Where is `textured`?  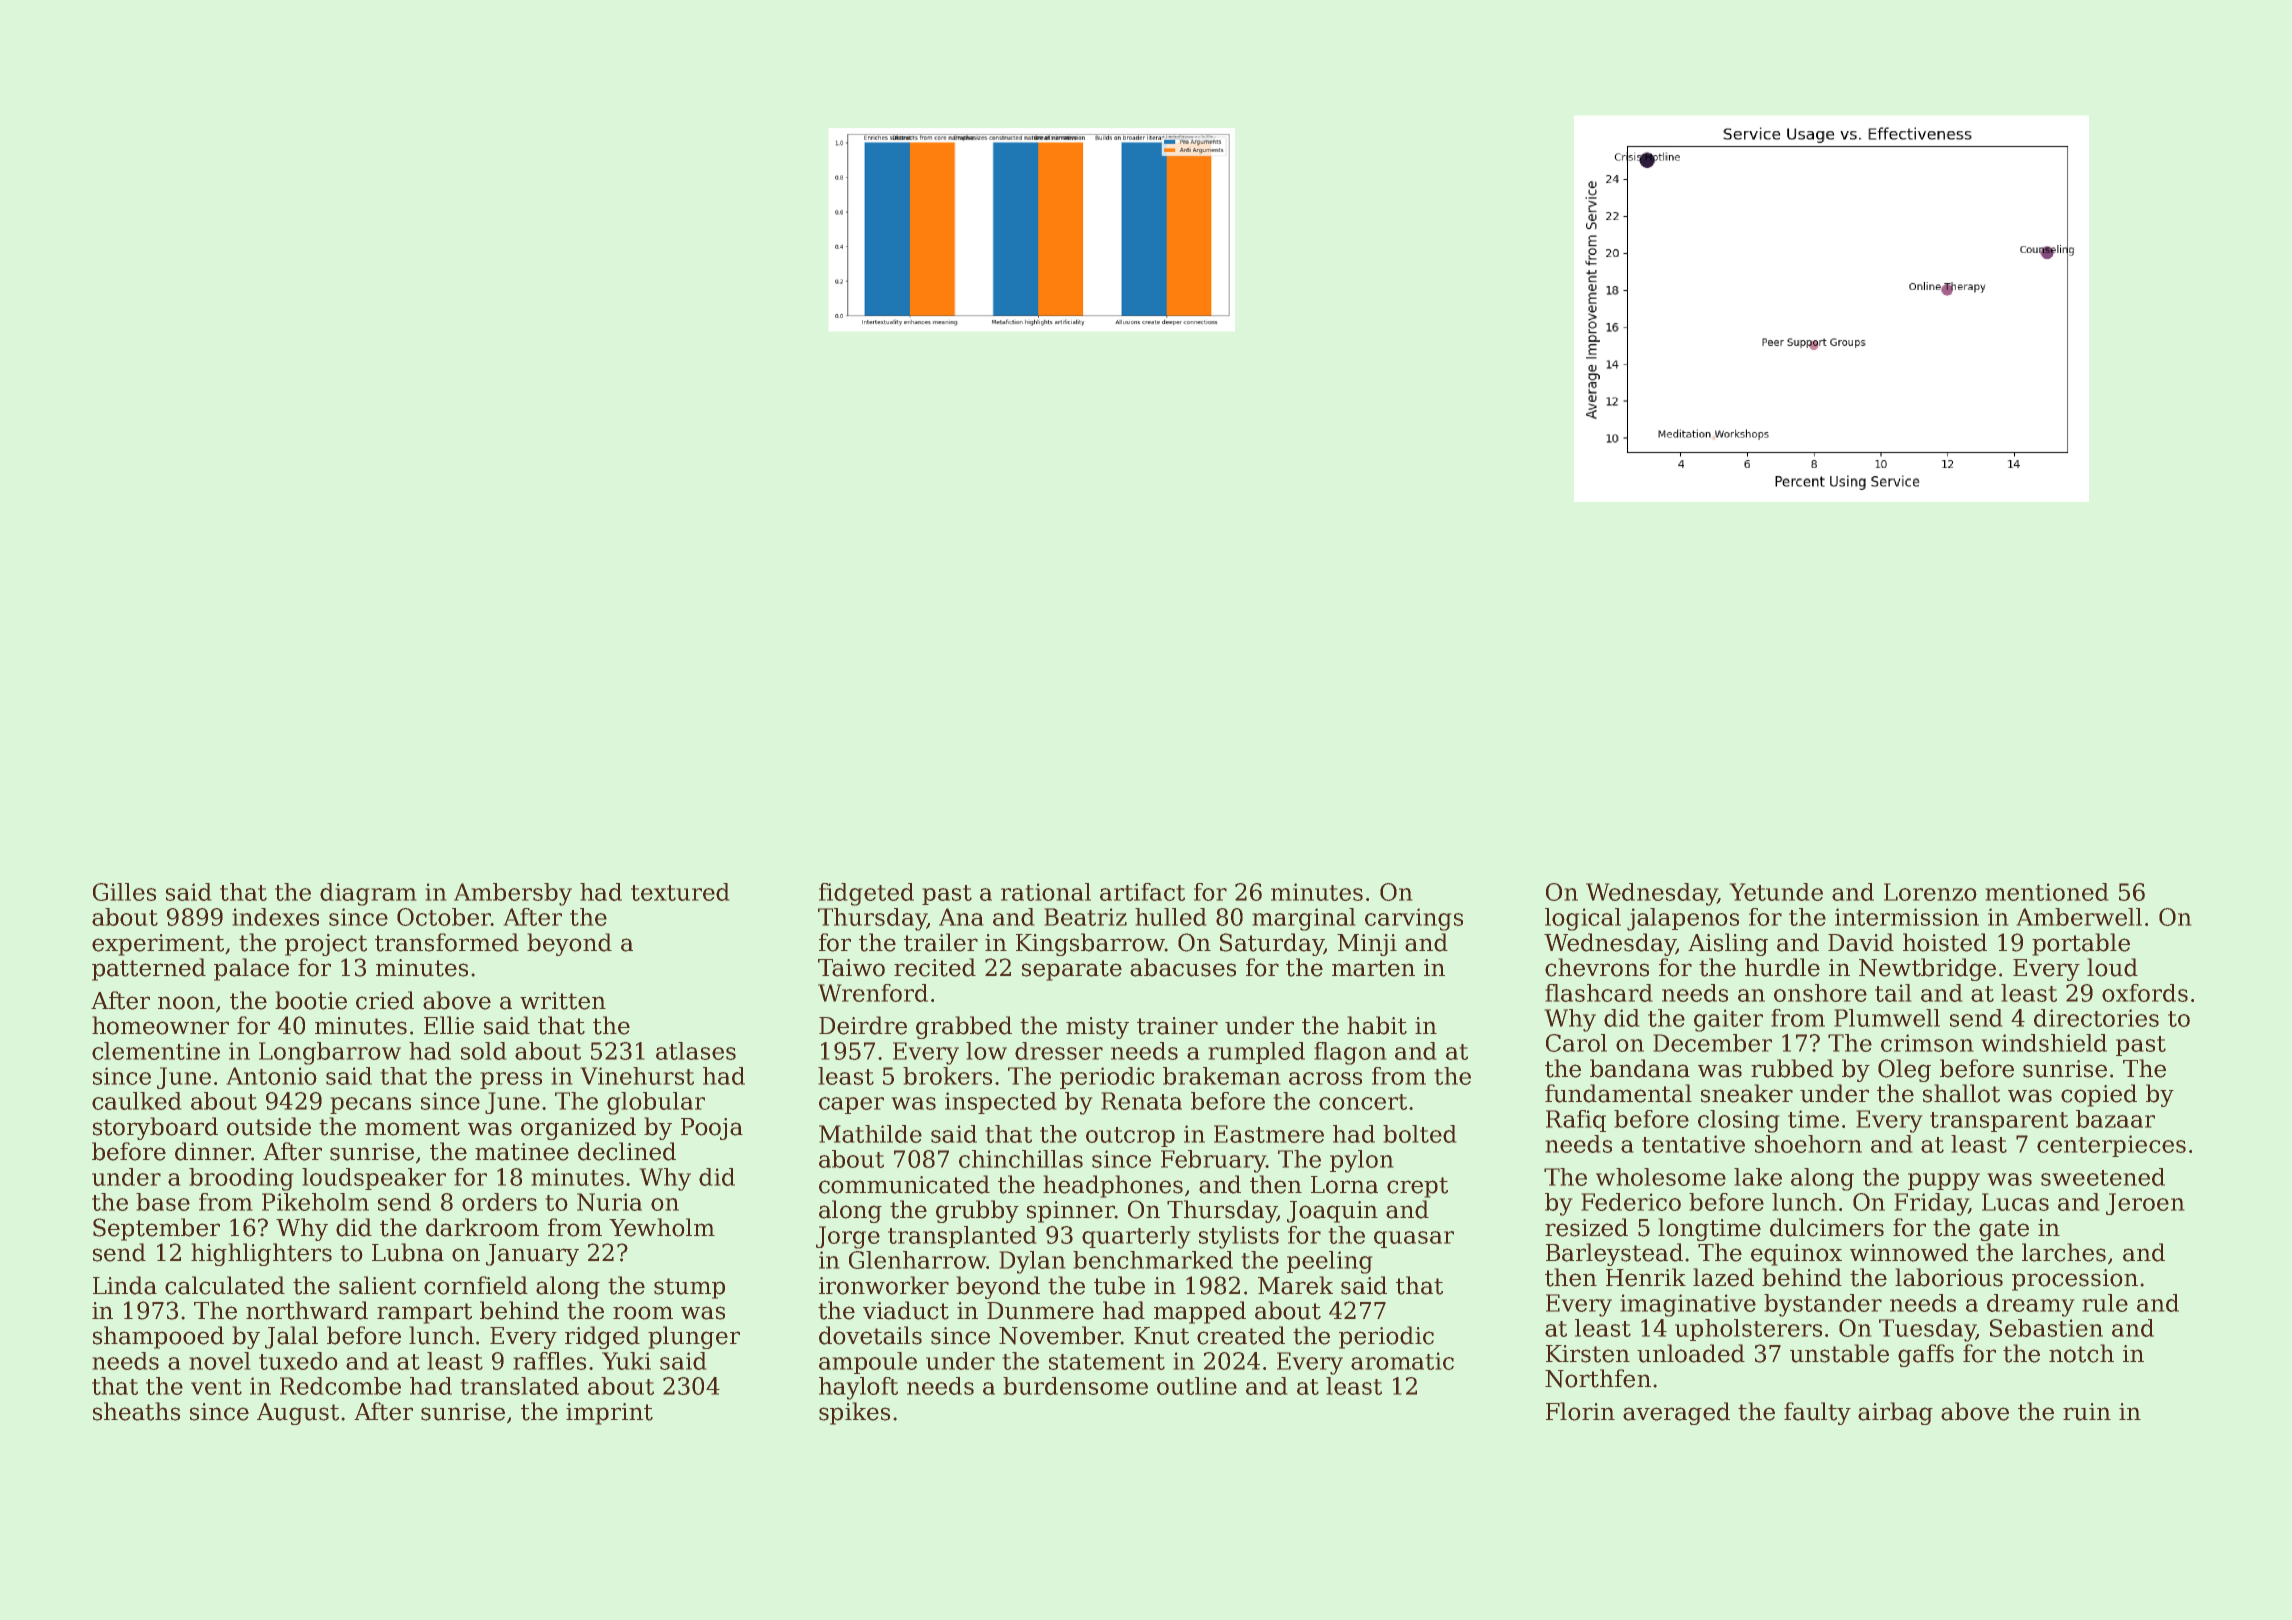 textured is located at coordinates (680, 892).
